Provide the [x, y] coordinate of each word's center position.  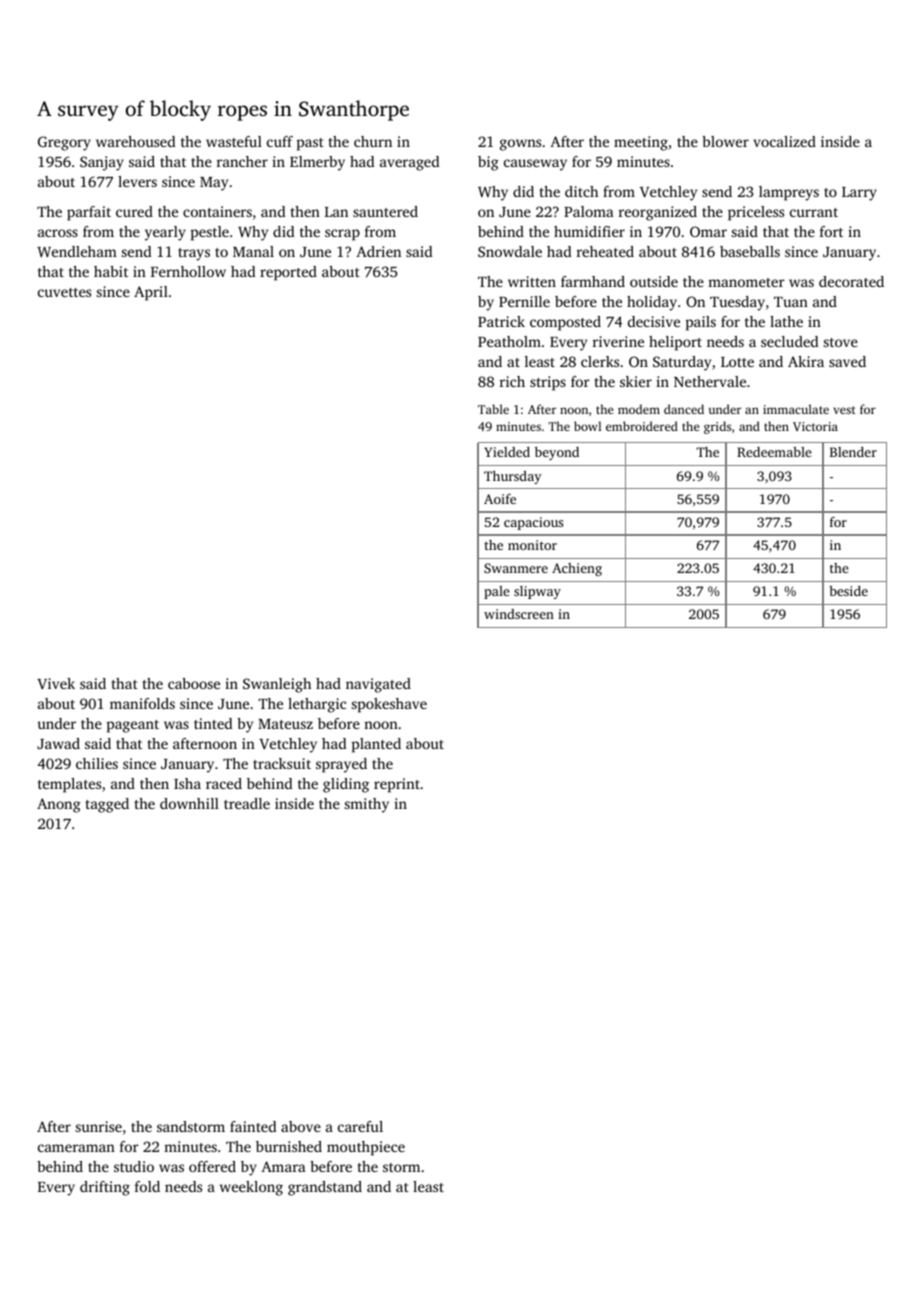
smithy [367, 805]
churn [373, 141]
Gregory [64, 143]
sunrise [99, 1126]
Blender [853, 452]
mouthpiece [366, 1148]
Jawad [58, 743]
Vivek [56, 683]
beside [848, 591]
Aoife [500, 499]
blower [725, 141]
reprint [397, 785]
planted [376, 745]
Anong [59, 805]
